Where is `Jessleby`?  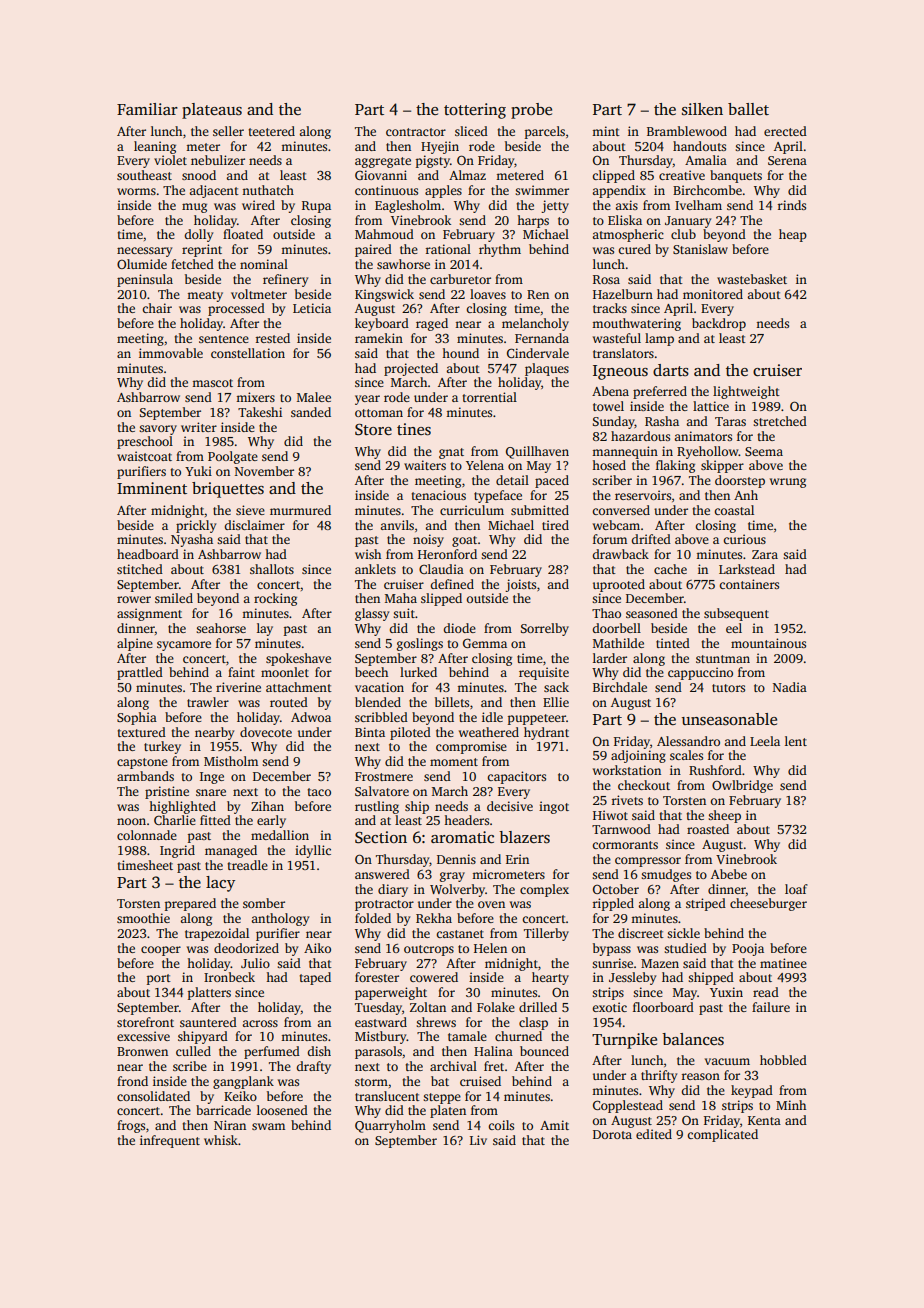 Jessleby is located at coordinates (632, 978).
